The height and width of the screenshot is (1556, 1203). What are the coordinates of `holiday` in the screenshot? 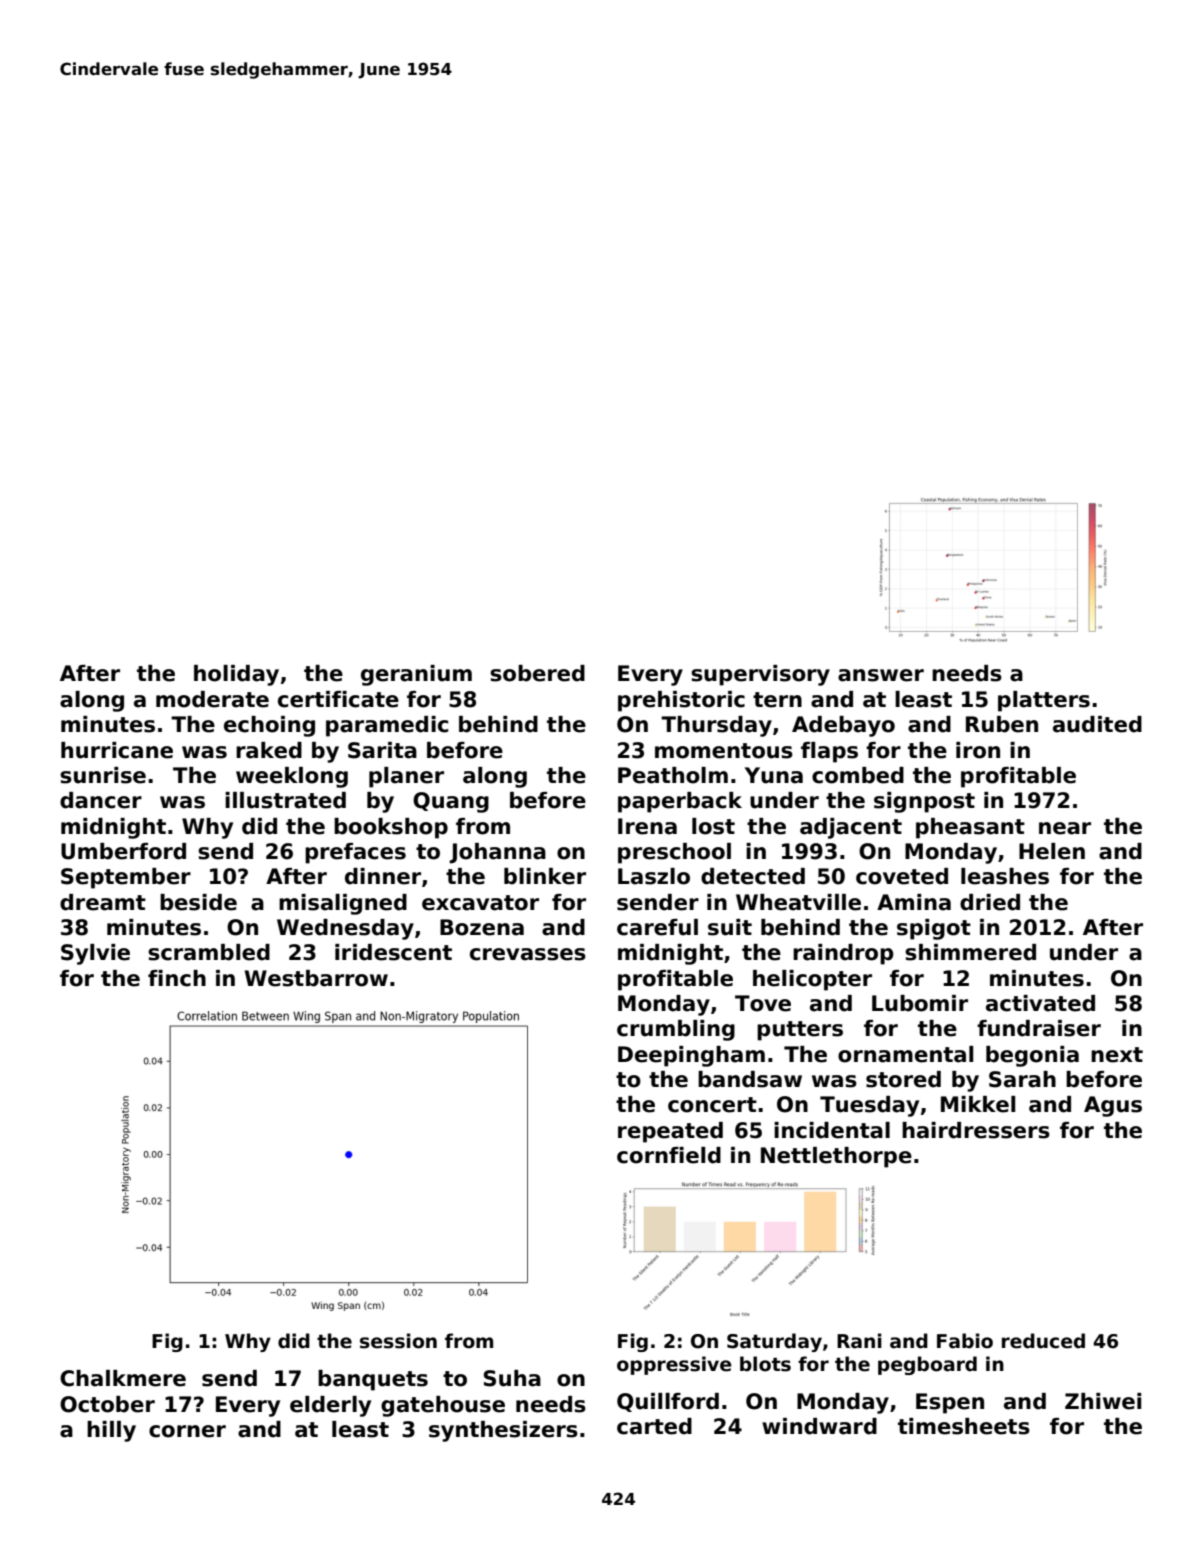 It's located at (236, 675).
